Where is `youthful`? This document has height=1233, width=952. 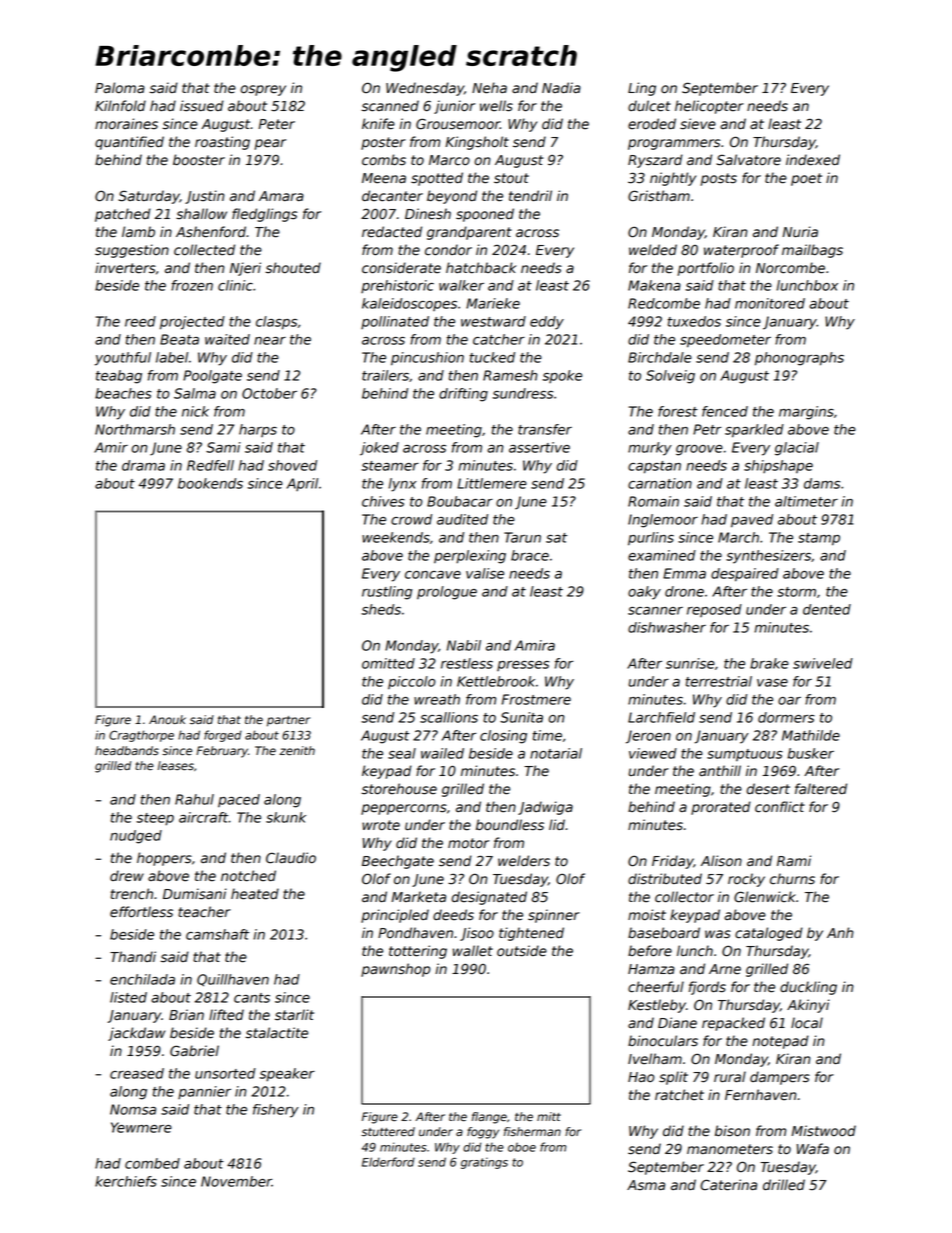
youthful is located at coordinates (123, 359).
